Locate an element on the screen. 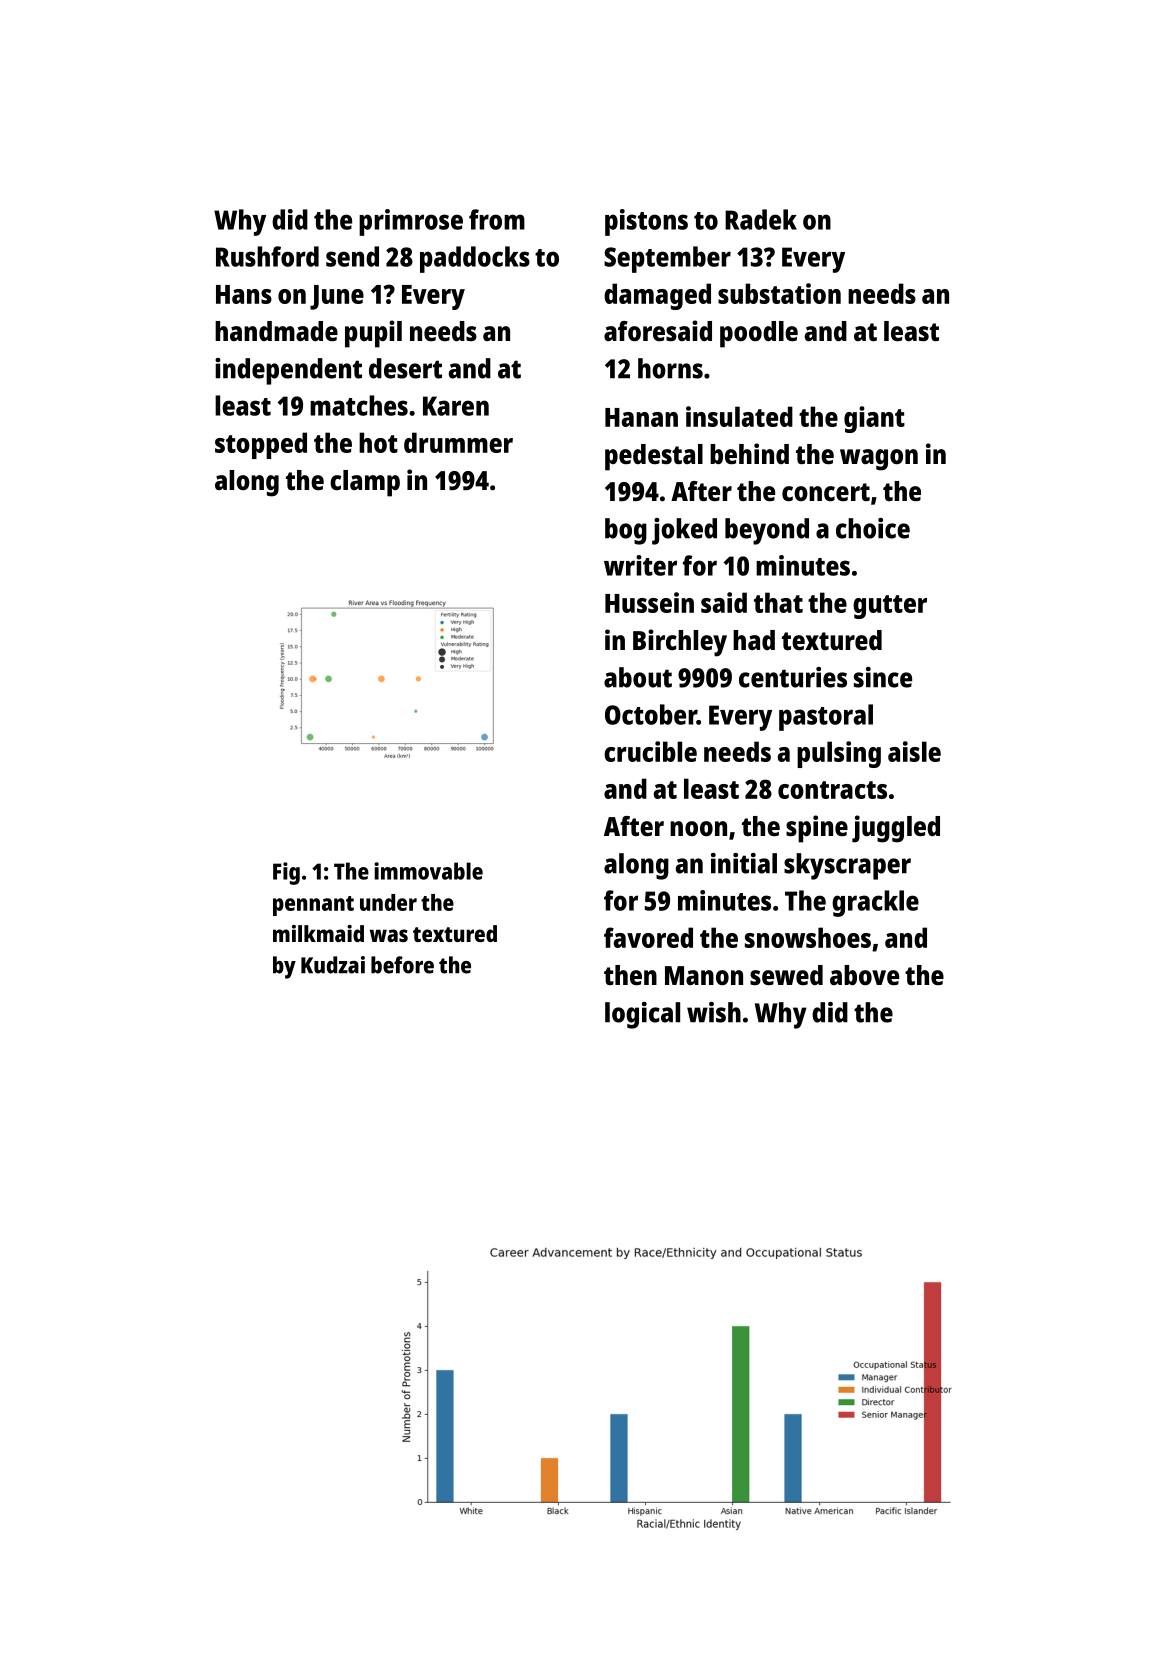 This screenshot has width=1165, height=1654. noon is located at coordinates (698, 828).
